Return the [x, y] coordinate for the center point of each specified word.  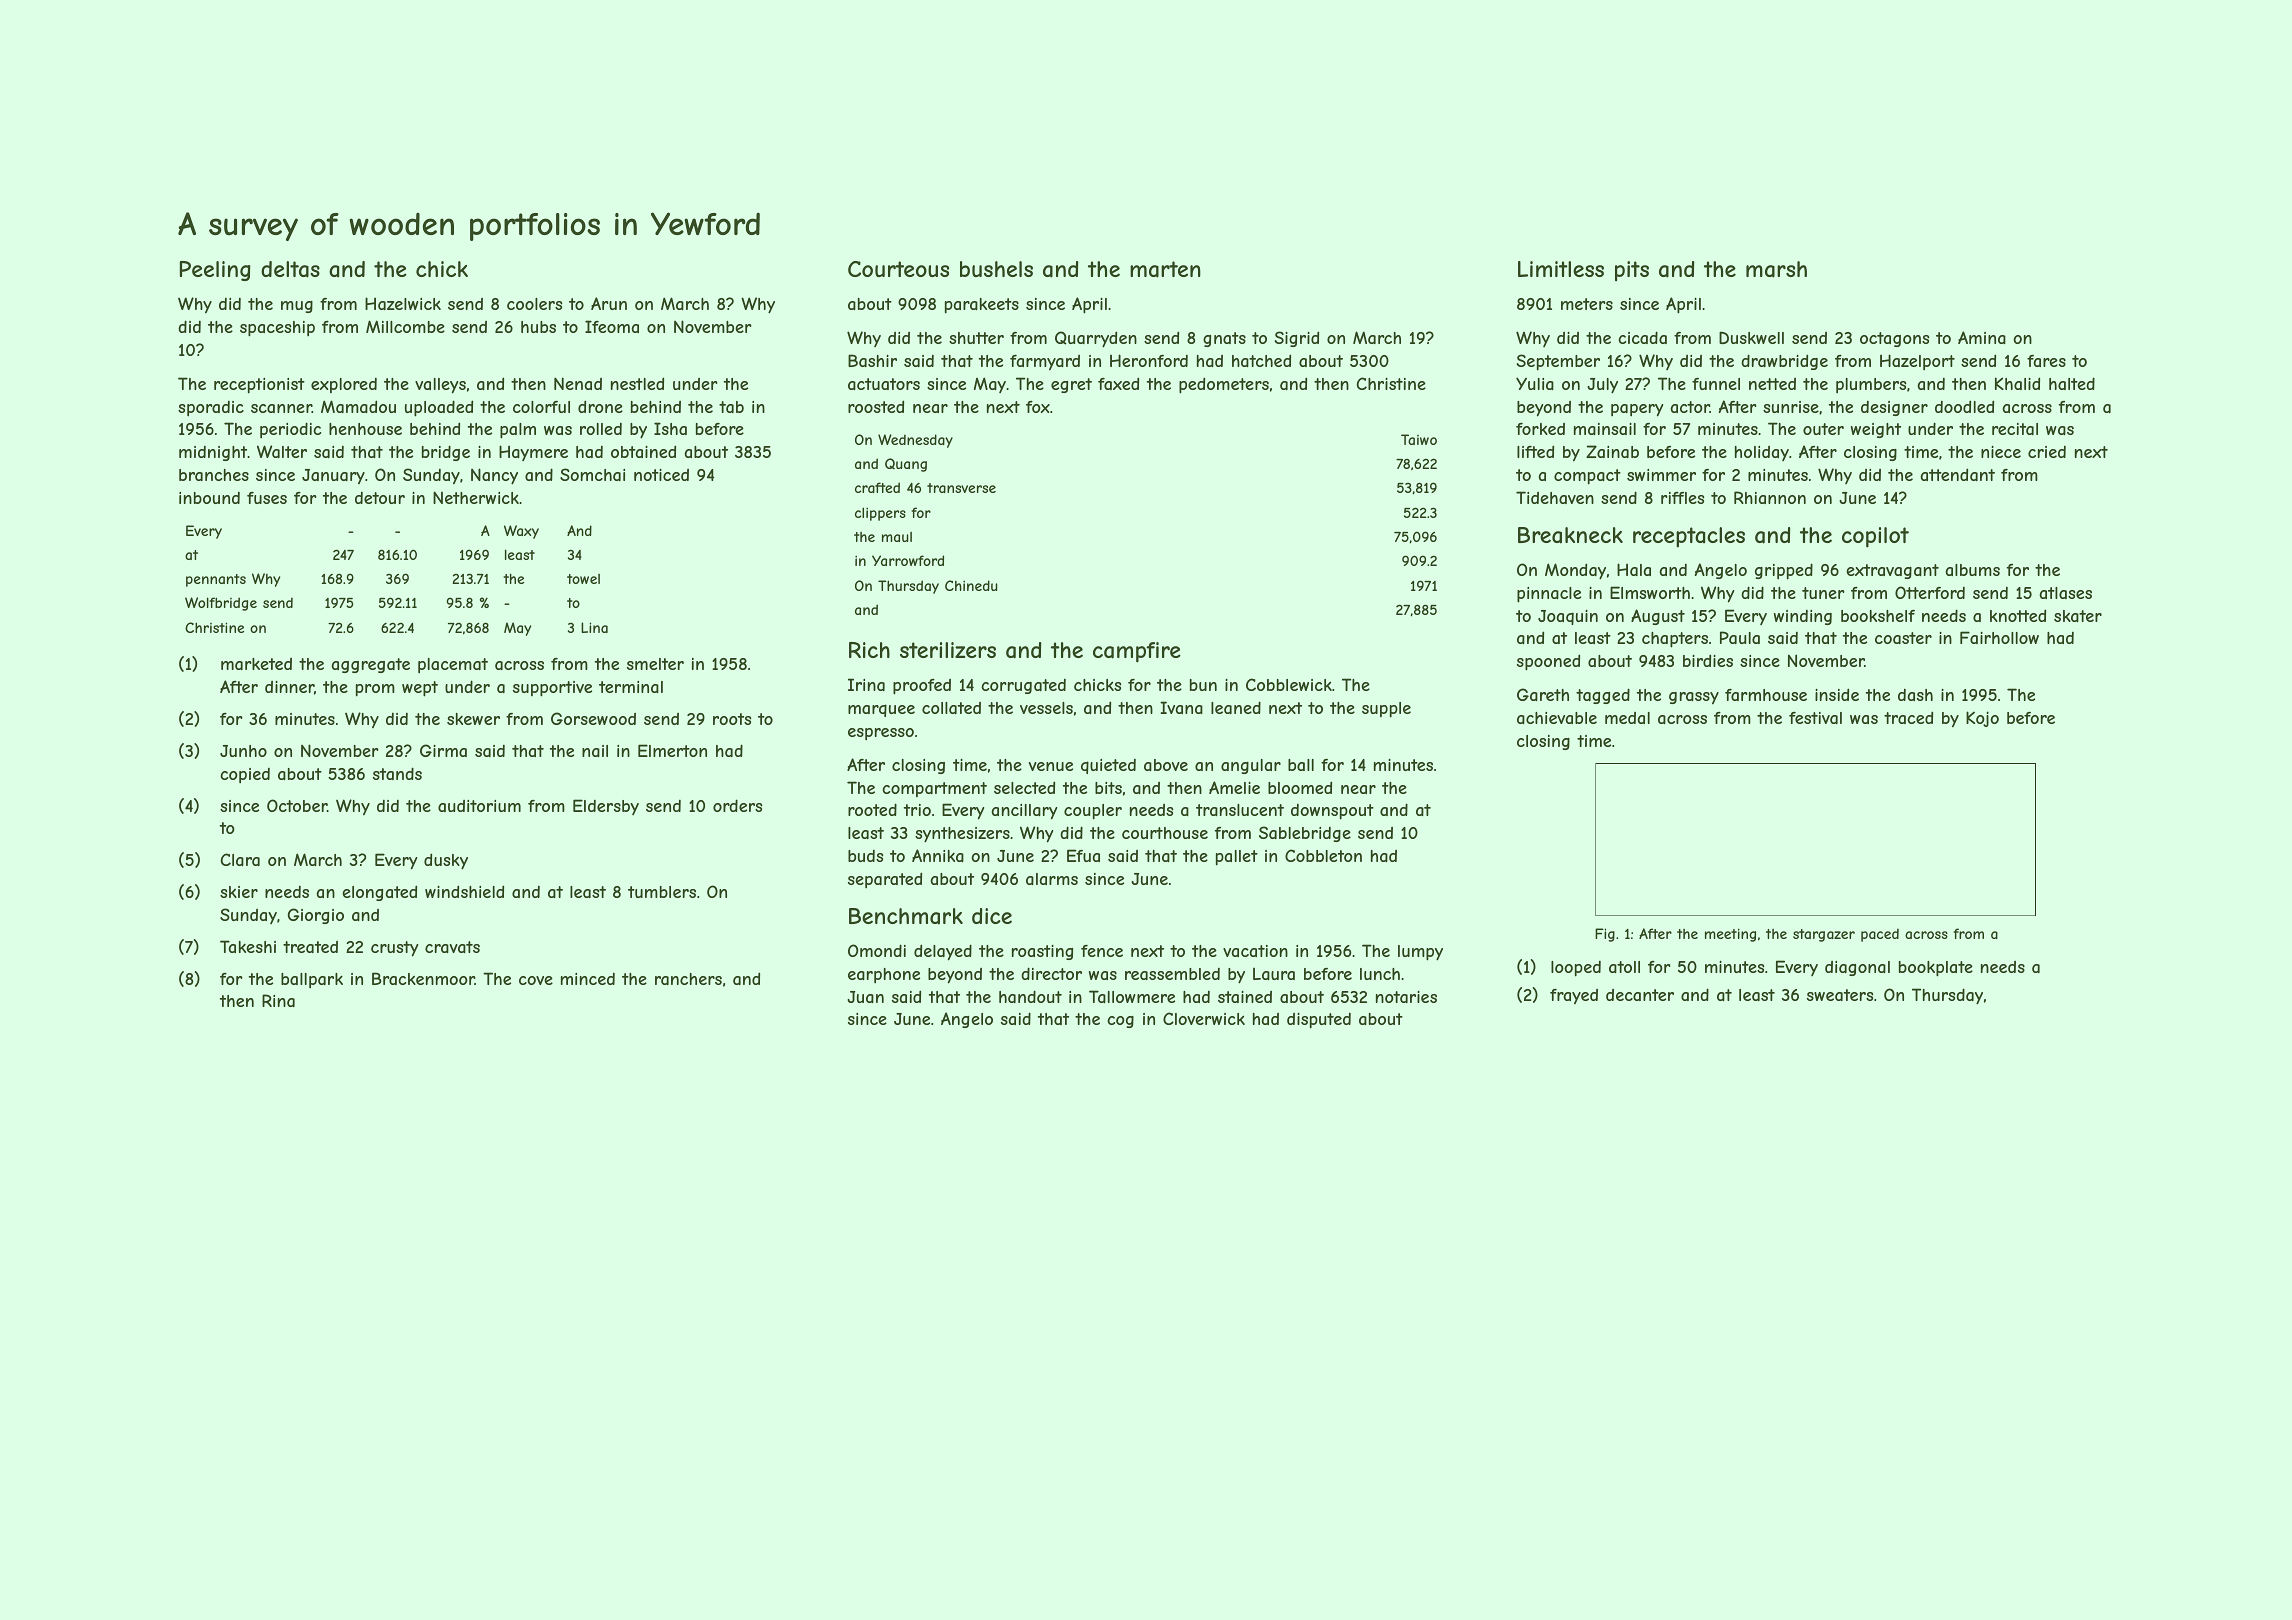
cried [2047, 452]
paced [1880, 935]
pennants [216, 580]
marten [1165, 269]
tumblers [662, 892]
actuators [884, 384]
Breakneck [1570, 535]
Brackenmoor [423, 978]
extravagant [1892, 571]
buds [865, 856]
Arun [609, 303]
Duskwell [1751, 337]
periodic [290, 430]
